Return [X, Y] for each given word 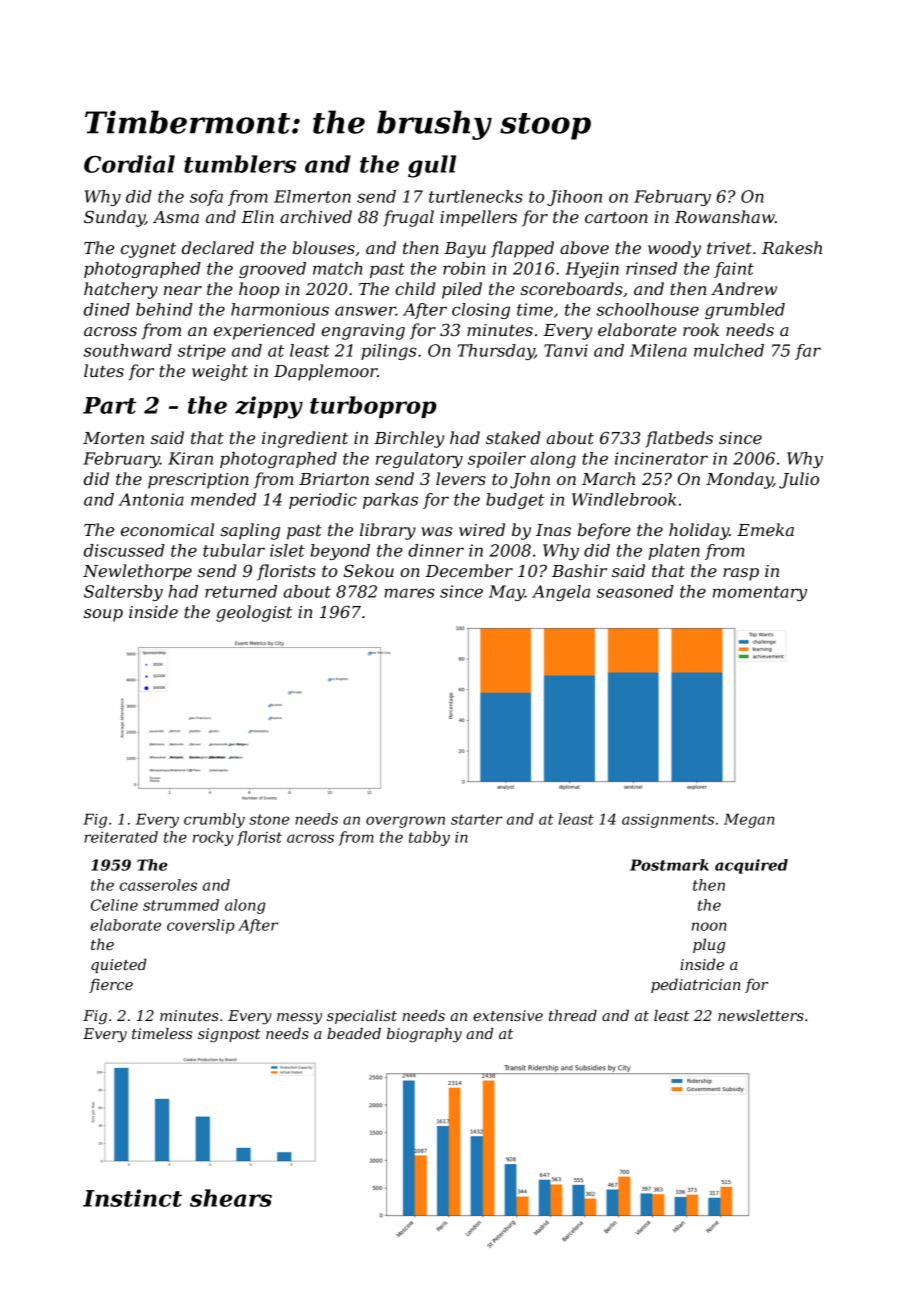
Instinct [132, 1198]
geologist [254, 613]
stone [269, 819]
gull [432, 166]
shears [231, 1198]
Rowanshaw [725, 216]
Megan [749, 820]
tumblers [240, 164]
